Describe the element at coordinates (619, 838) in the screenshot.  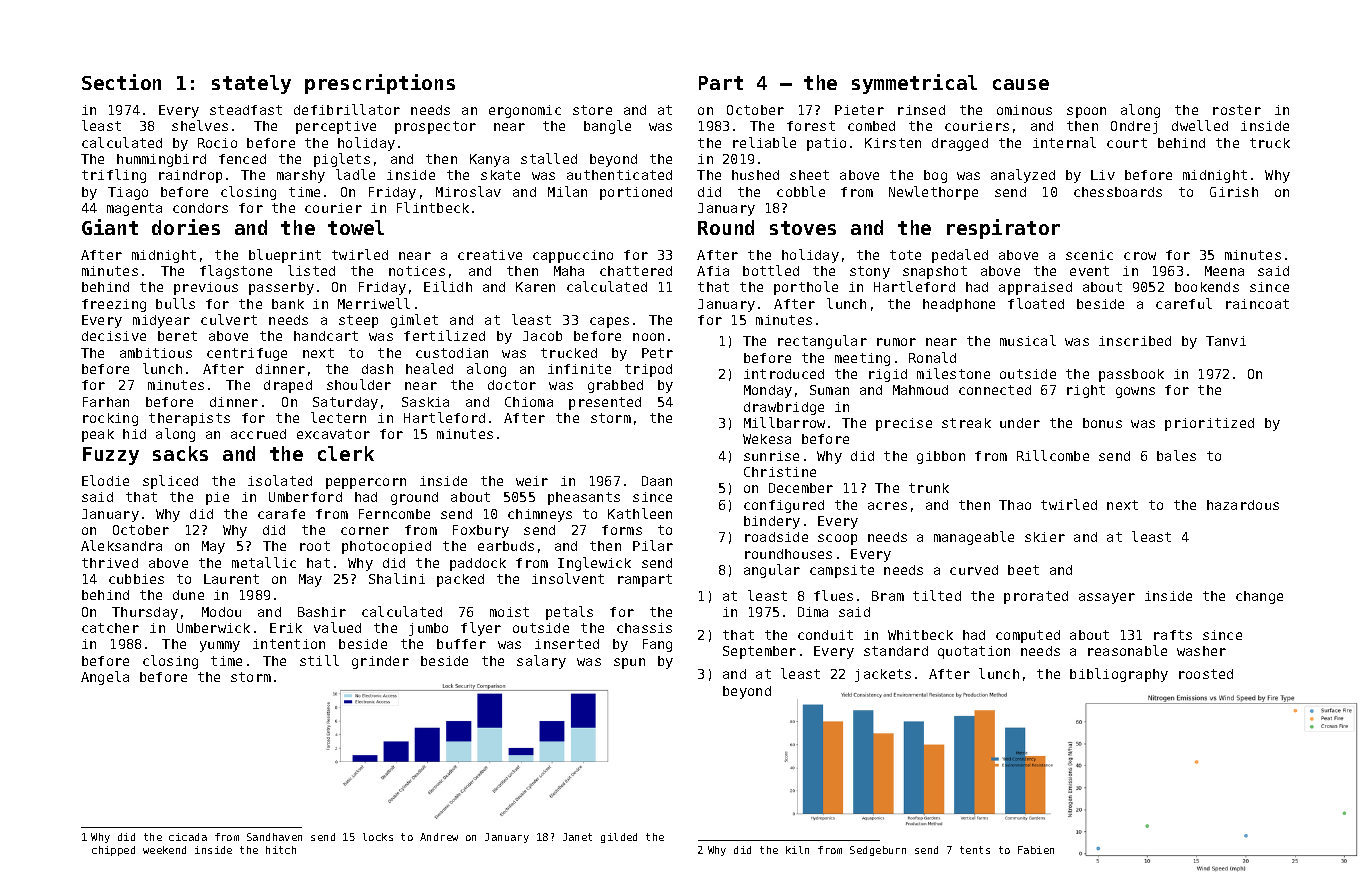
I see `gilded` at that location.
